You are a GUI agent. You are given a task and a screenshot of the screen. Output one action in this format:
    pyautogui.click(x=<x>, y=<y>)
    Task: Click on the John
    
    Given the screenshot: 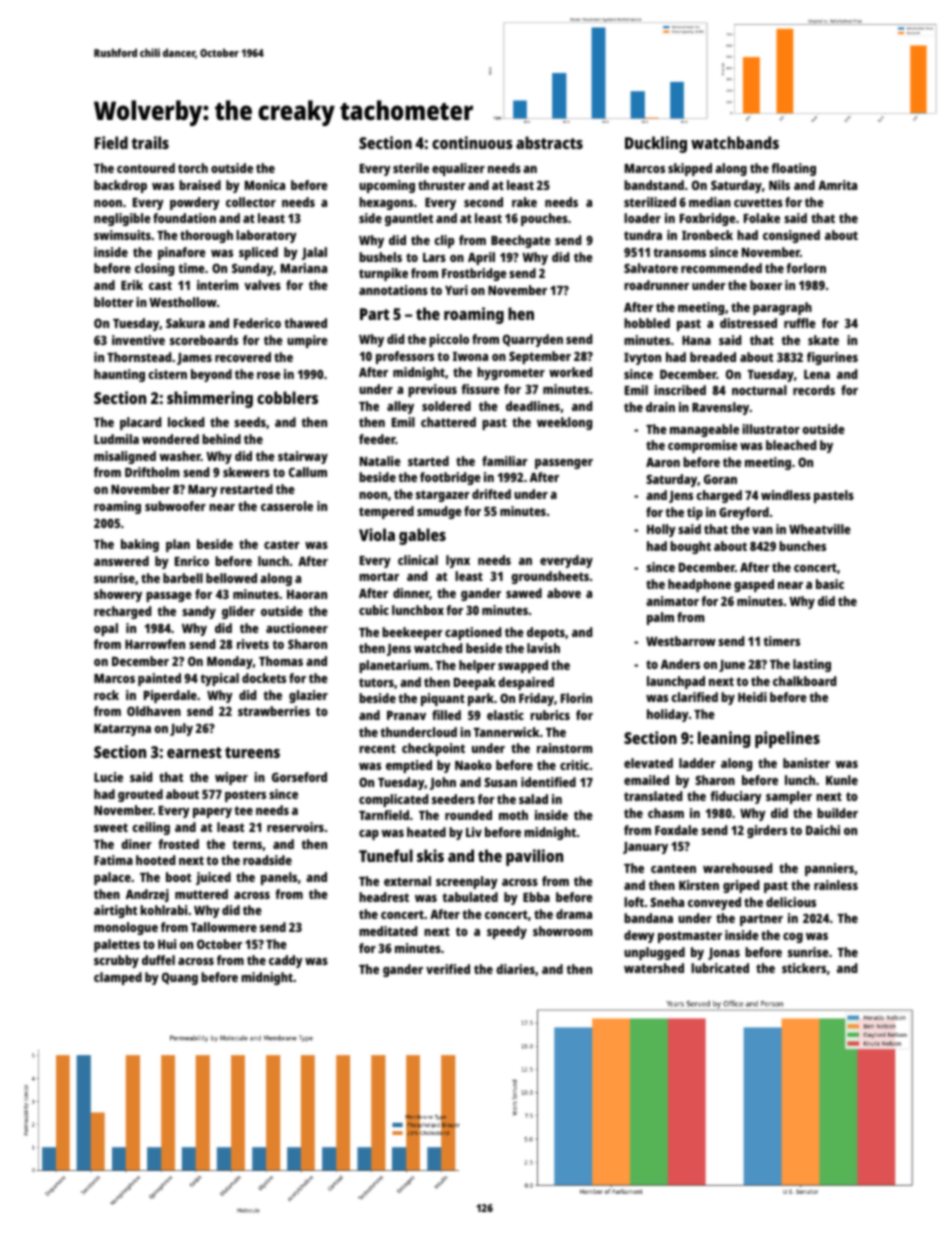 What is the action you would take?
    pyautogui.click(x=443, y=783)
